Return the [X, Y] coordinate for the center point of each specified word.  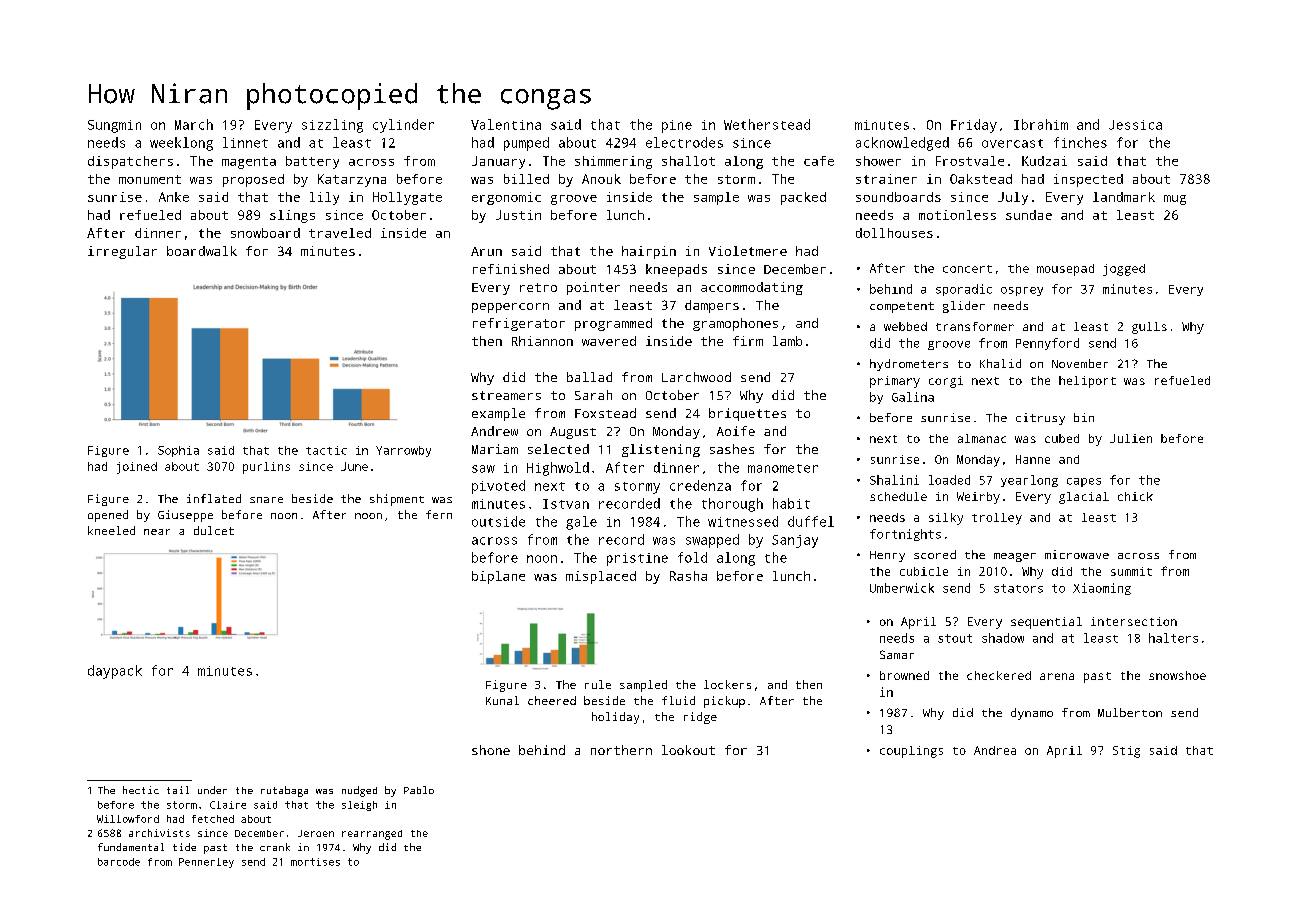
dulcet [214, 530]
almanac [982, 438]
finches [1080, 142]
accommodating [752, 288]
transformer [975, 326]
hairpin [649, 252]
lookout [688, 750]
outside [498, 521]
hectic [141, 790]
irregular [122, 252]
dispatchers [130, 162]
